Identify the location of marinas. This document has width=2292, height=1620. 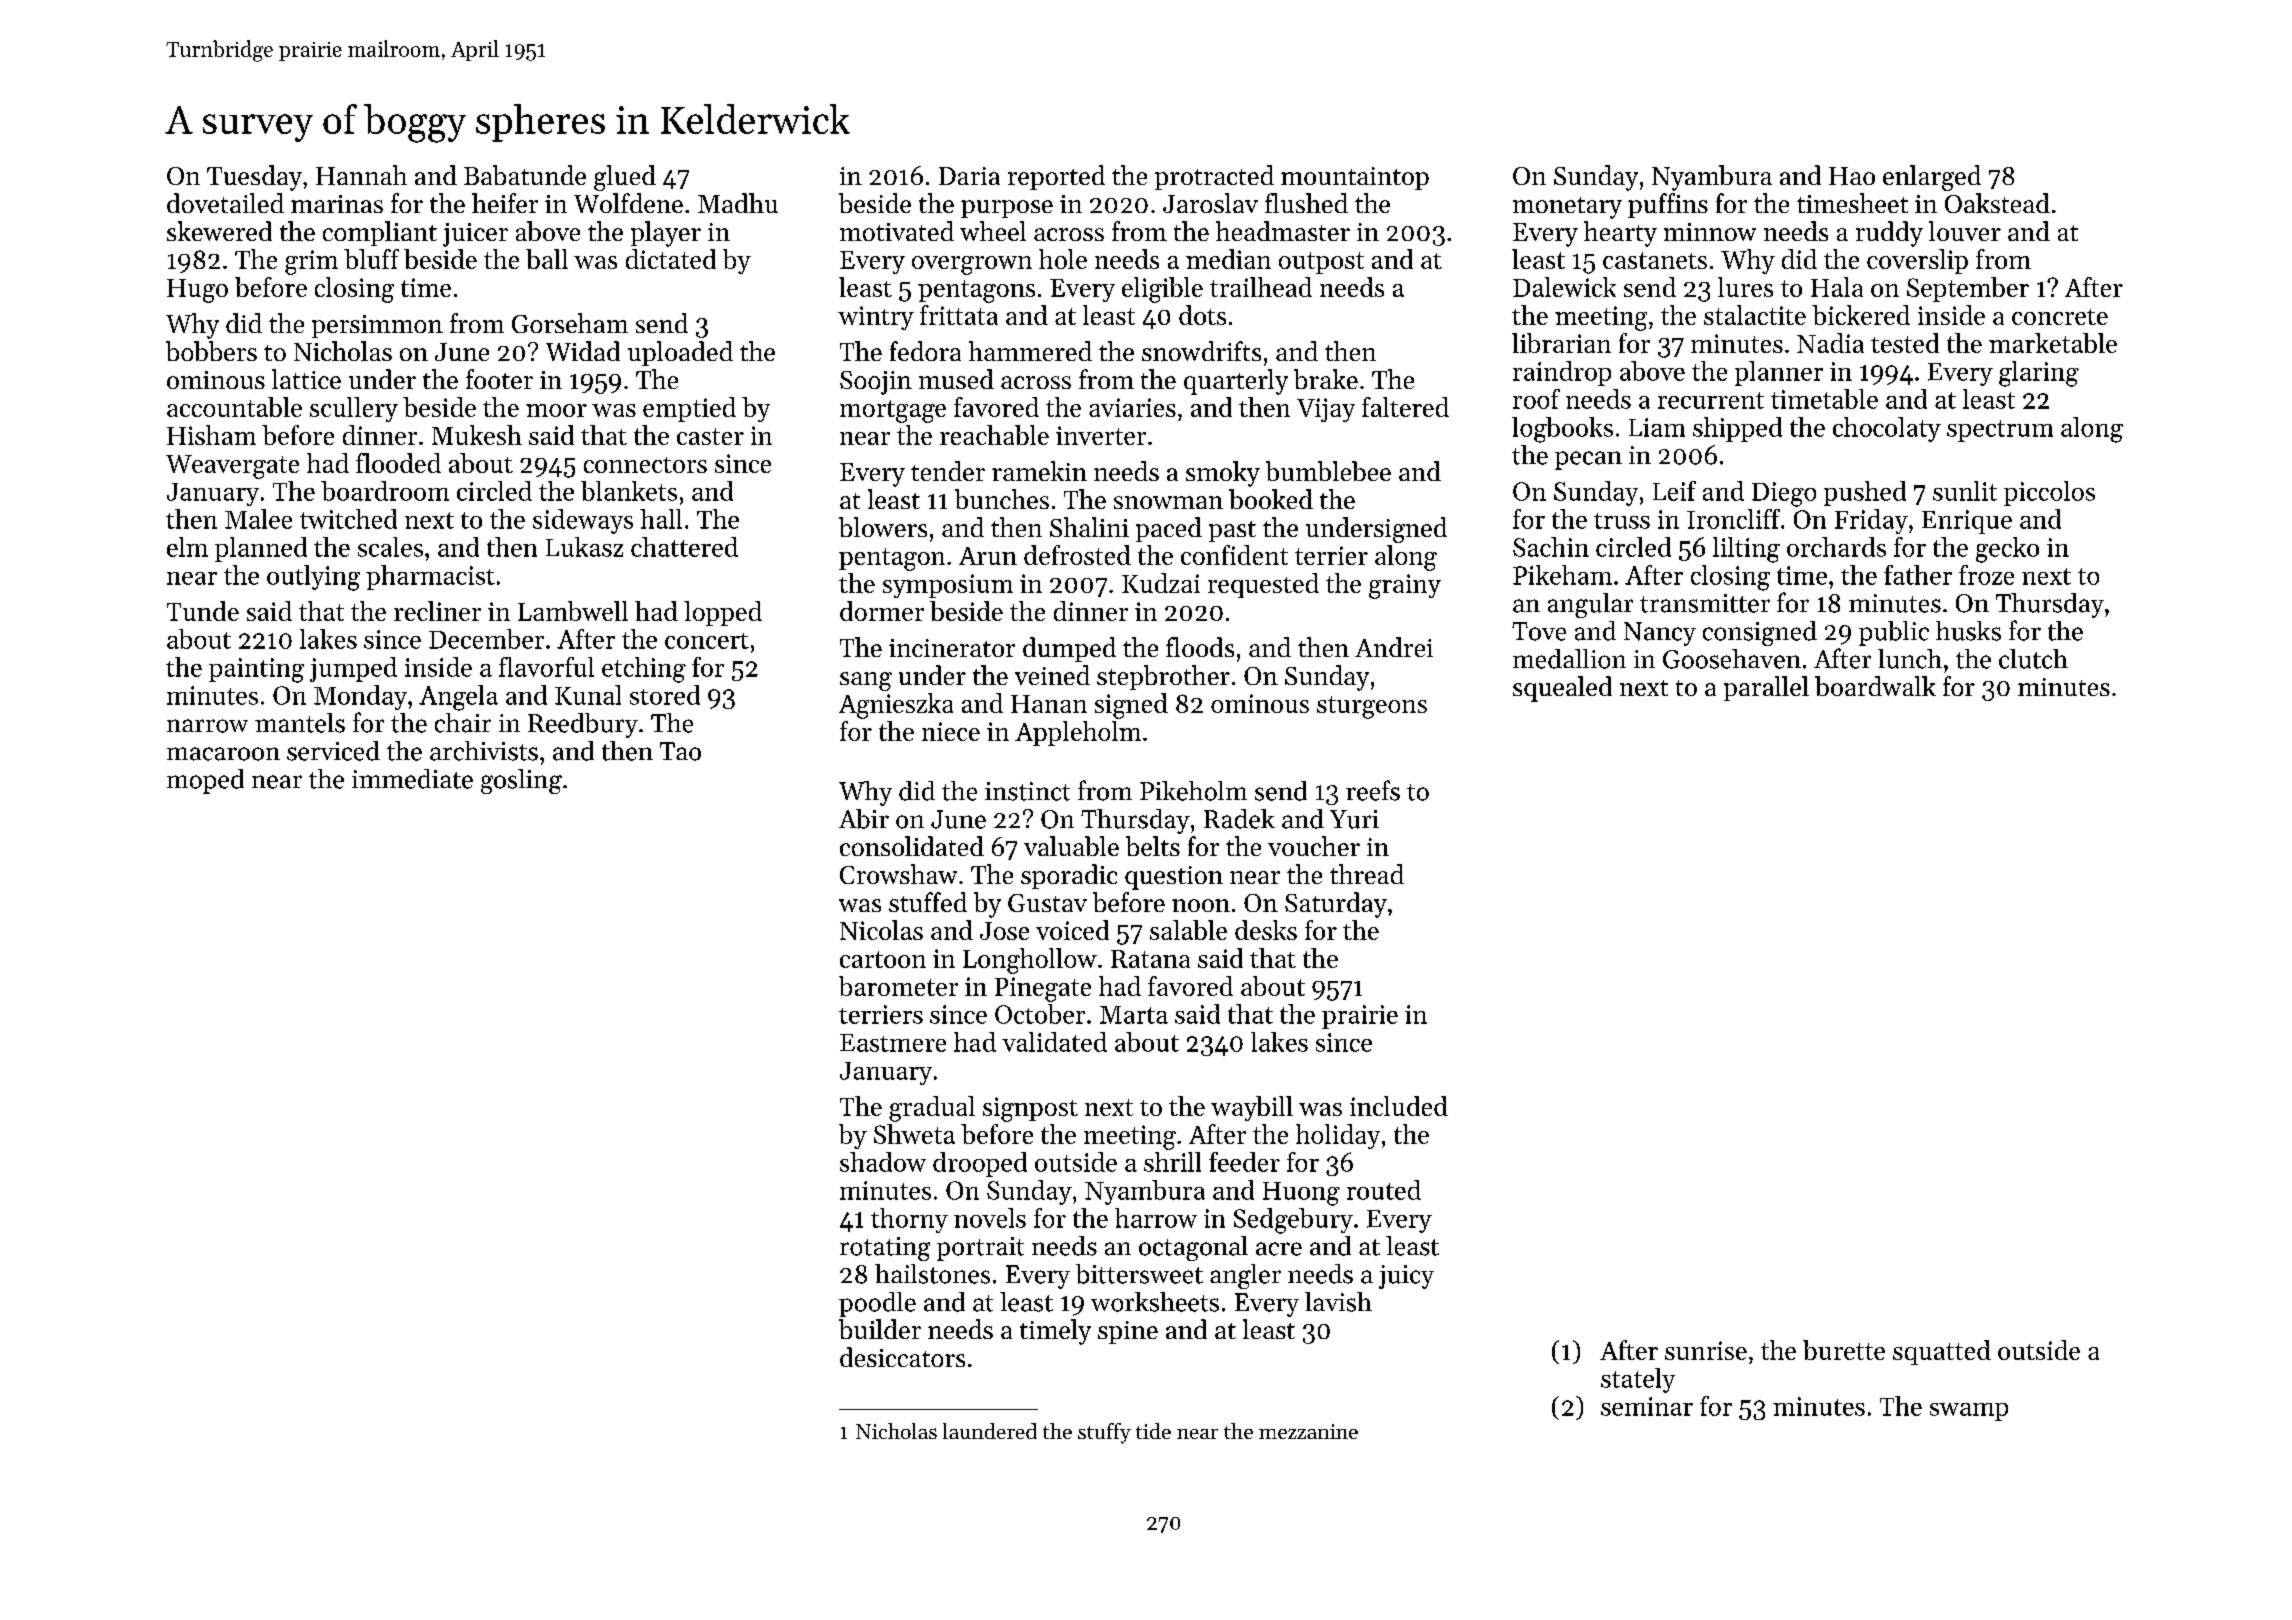
(337, 204).
